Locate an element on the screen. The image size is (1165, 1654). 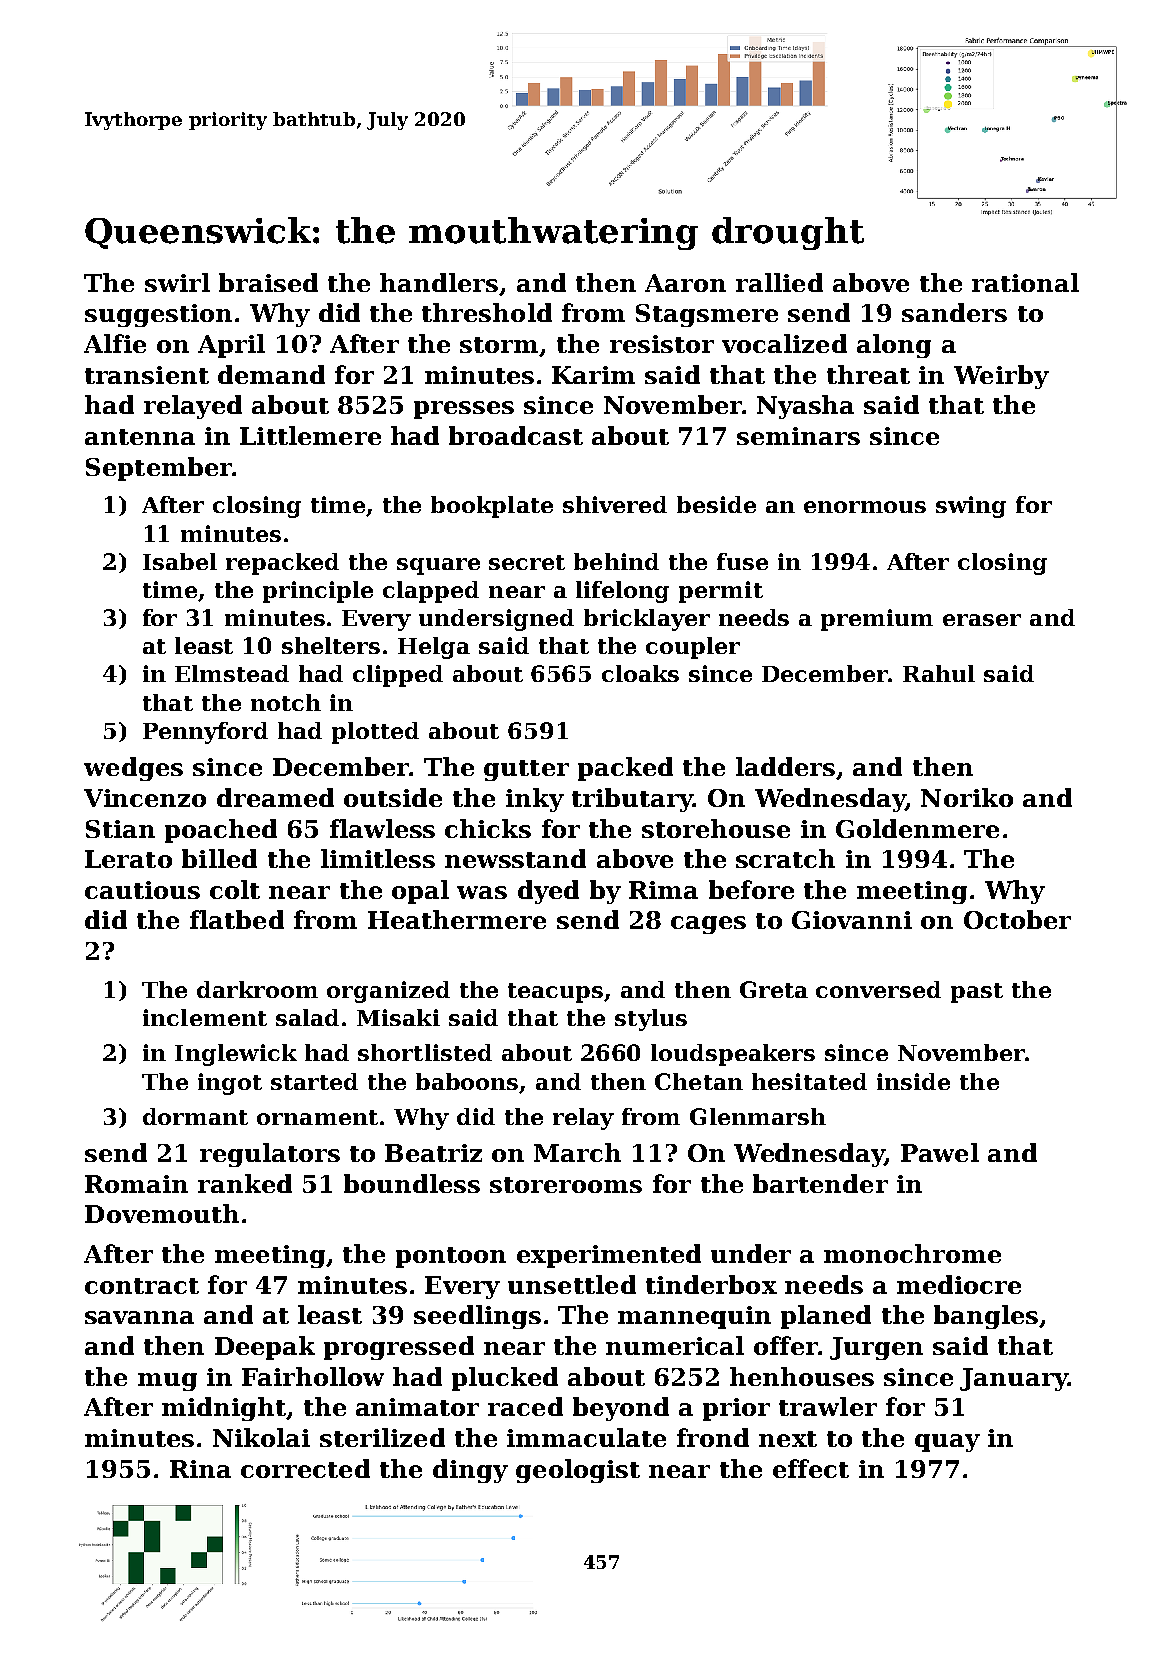
savanna is located at coordinates (139, 1317).
